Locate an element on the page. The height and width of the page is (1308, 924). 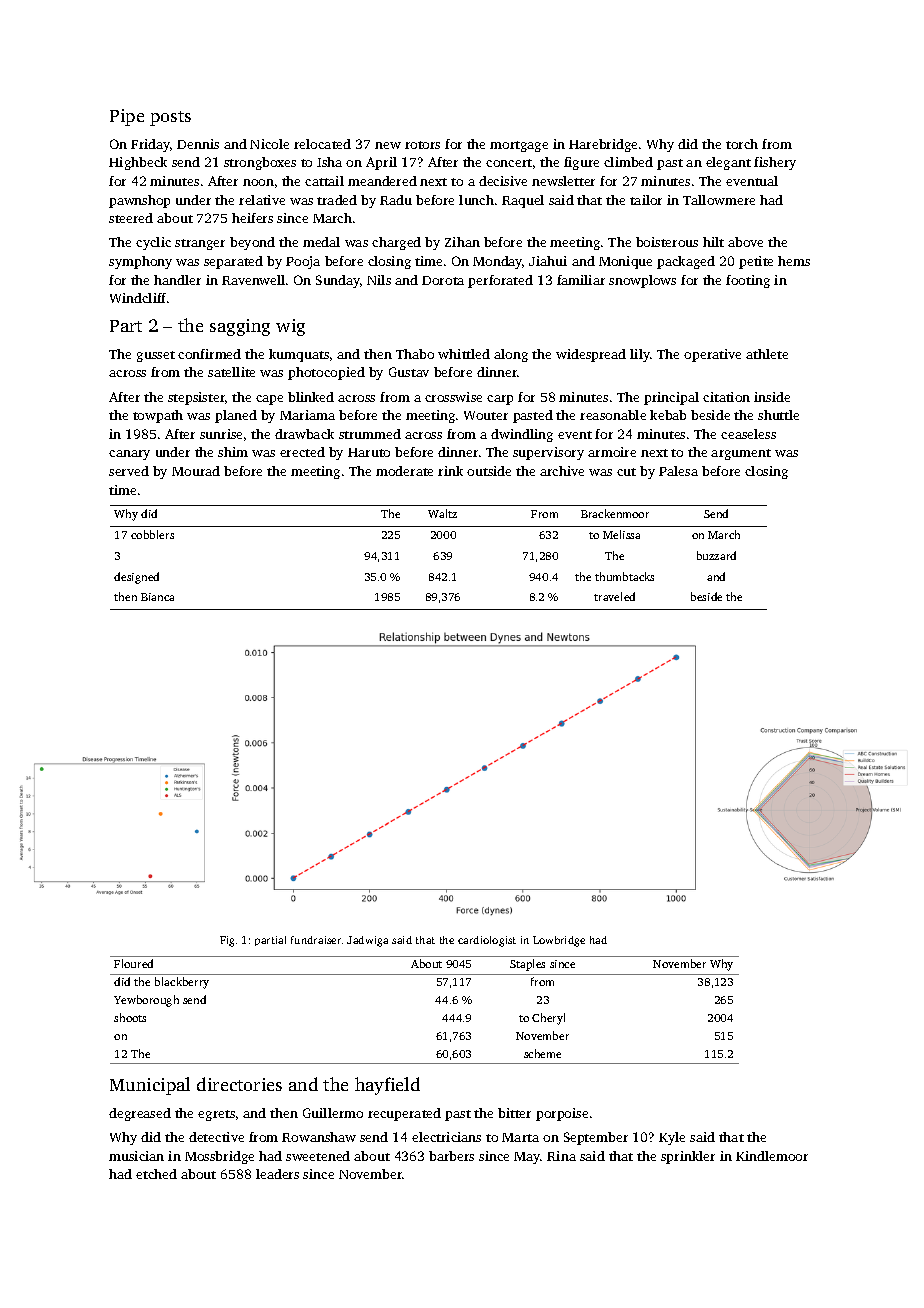
fishery is located at coordinates (775, 163).
